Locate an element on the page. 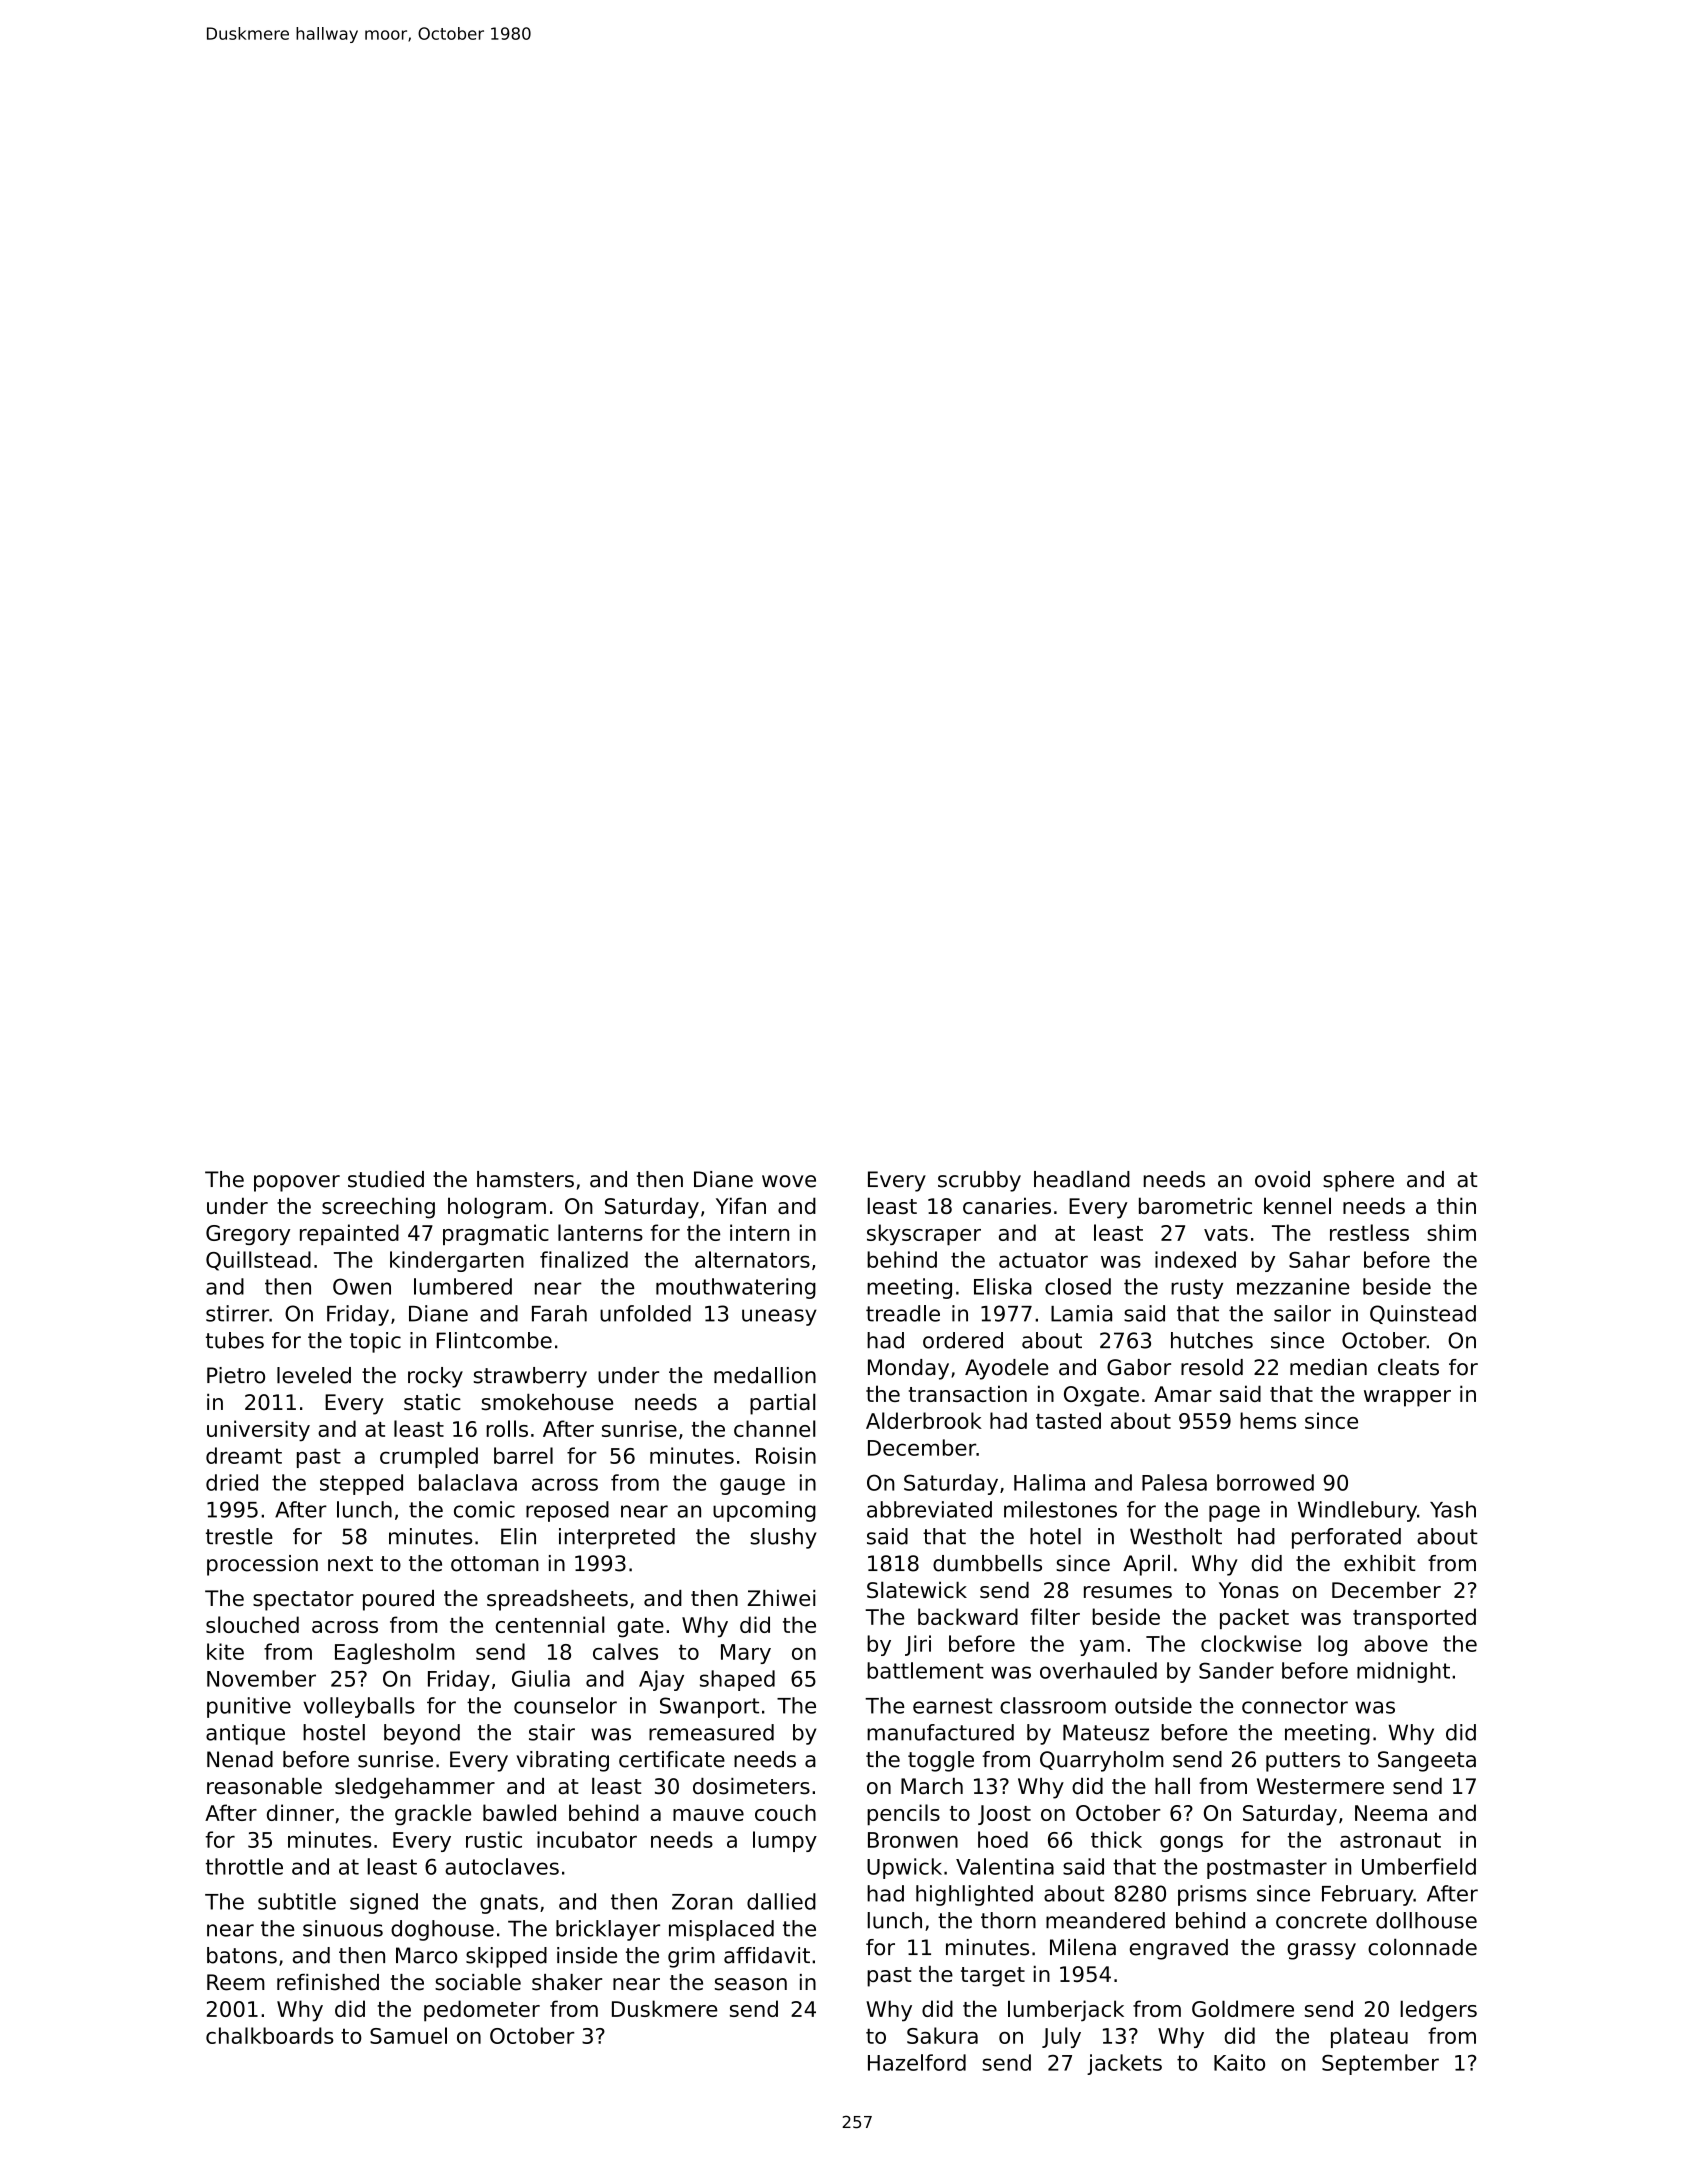 The image size is (1683, 2178). wove is located at coordinates (789, 1181).
